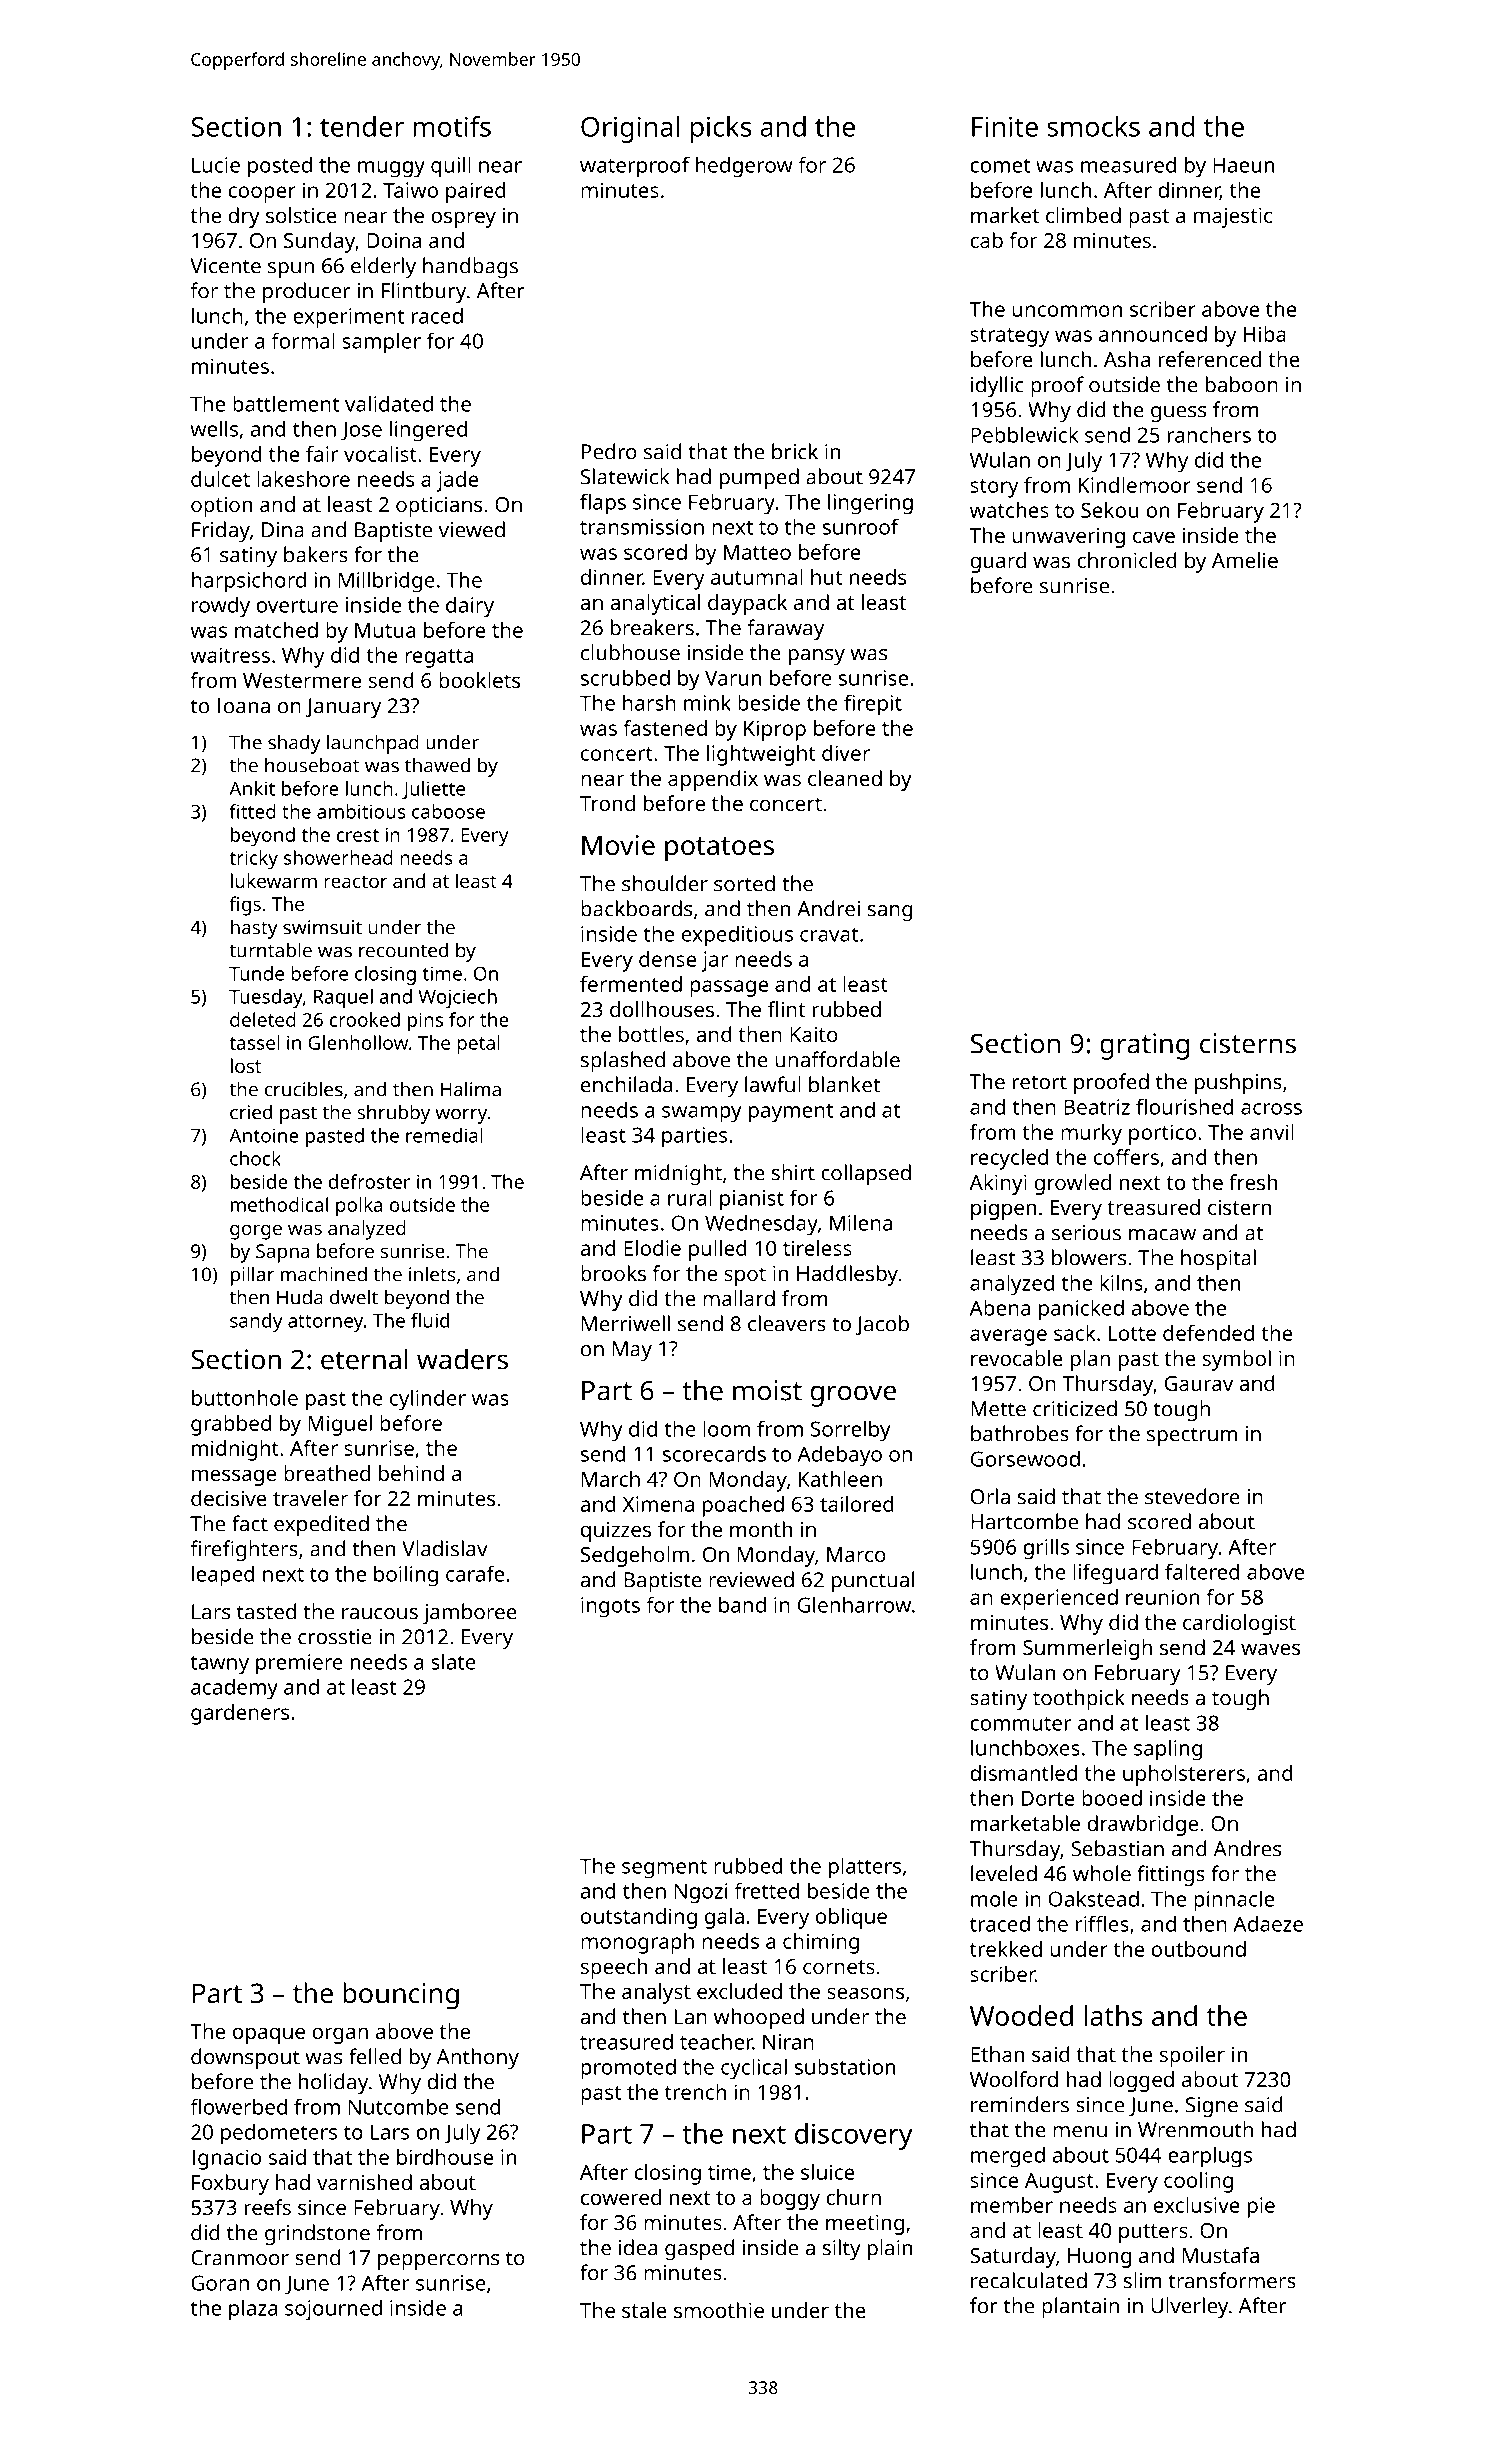 The width and height of the document is (1496, 2464). What do you see at coordinates (333, 2310) in the document?
I see `sojourned` at bounding box center [333, 2310].
